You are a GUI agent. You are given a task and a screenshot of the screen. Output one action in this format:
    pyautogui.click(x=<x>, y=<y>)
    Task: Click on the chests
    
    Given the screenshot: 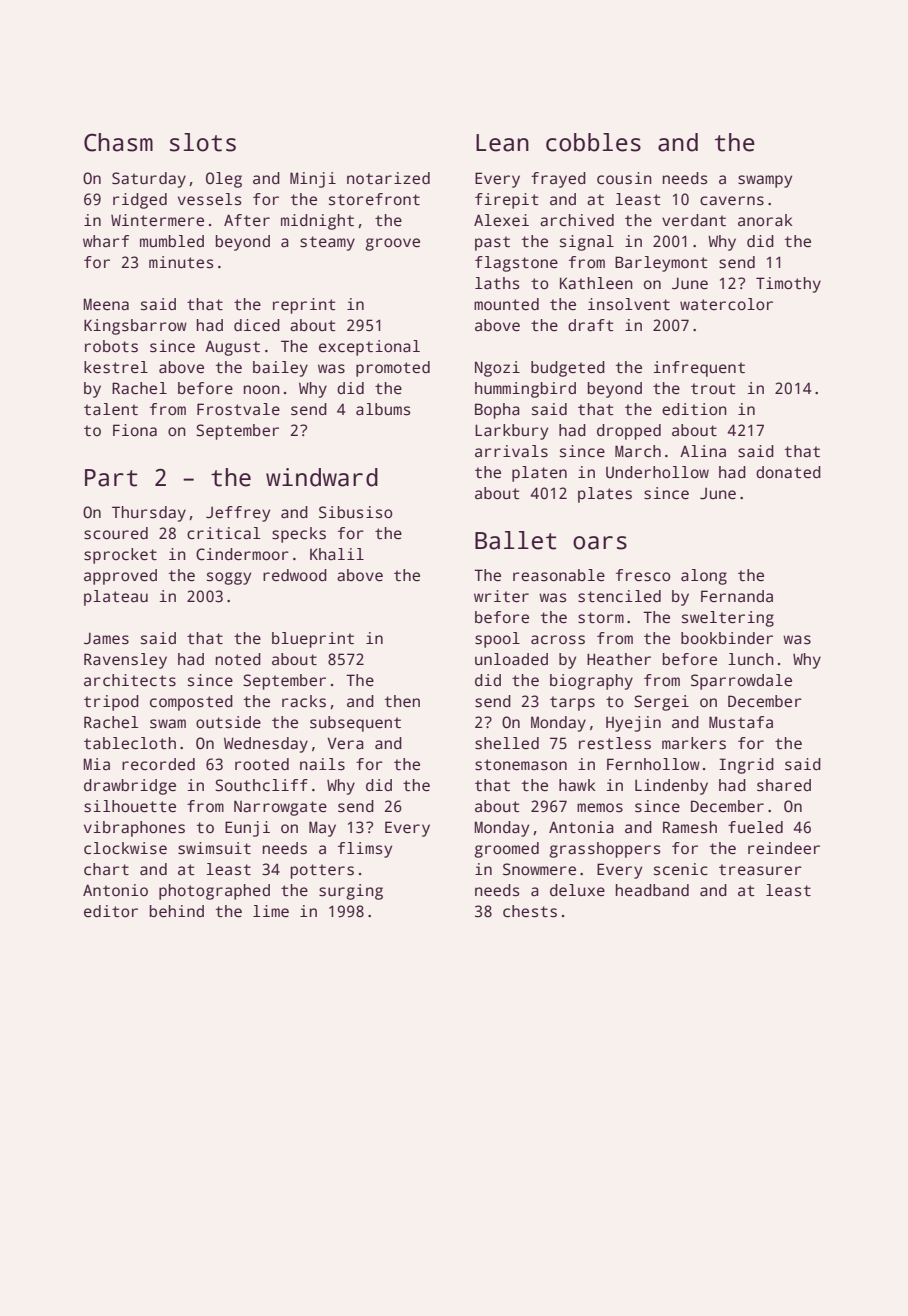 What is the action you would take?
    pyautogui.click(x=530, y=911)
